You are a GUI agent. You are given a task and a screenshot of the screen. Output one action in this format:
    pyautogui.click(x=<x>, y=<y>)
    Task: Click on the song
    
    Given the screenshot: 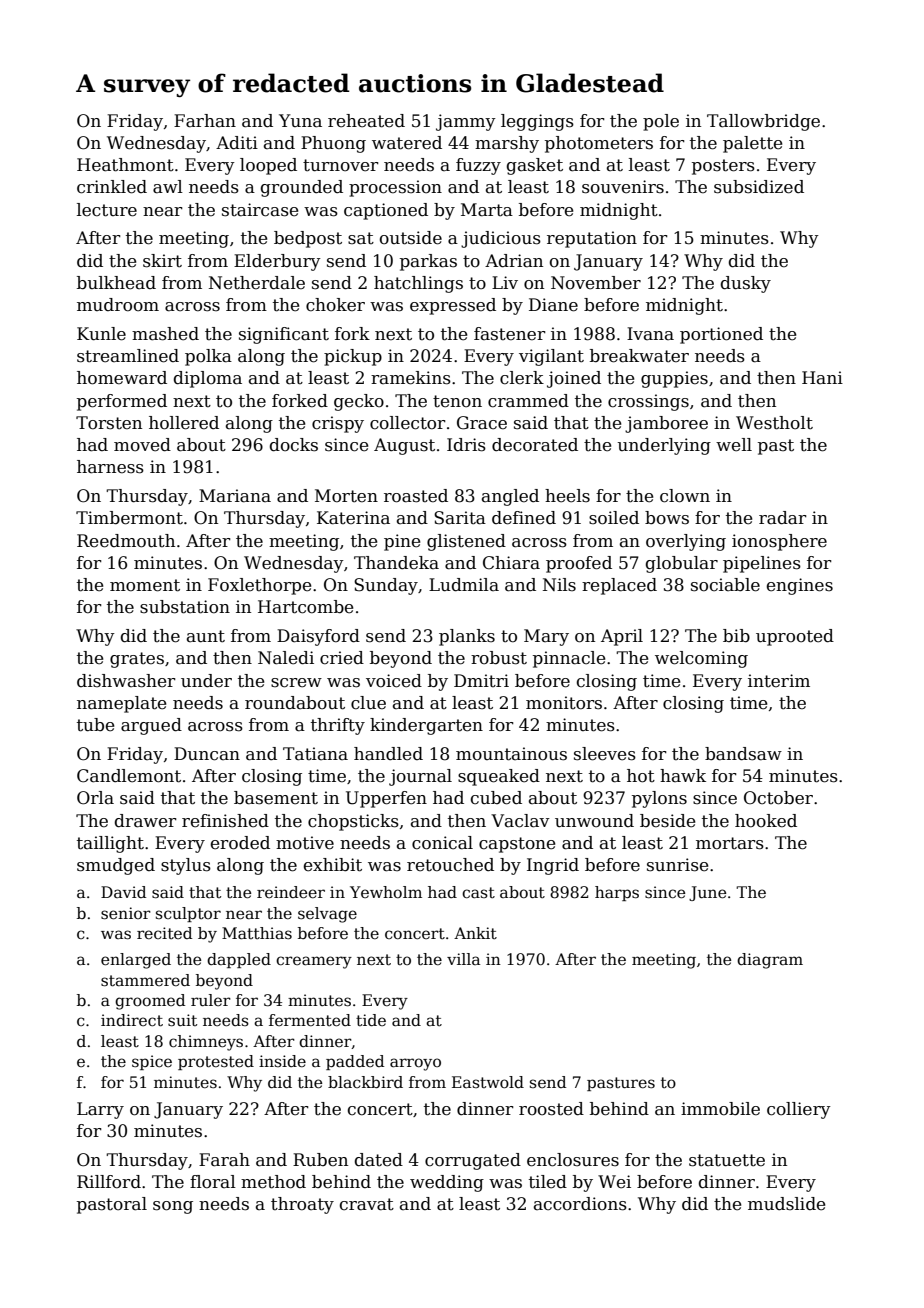 What is the action you would take?
    pyautogui.click(x=173, y=1207)
